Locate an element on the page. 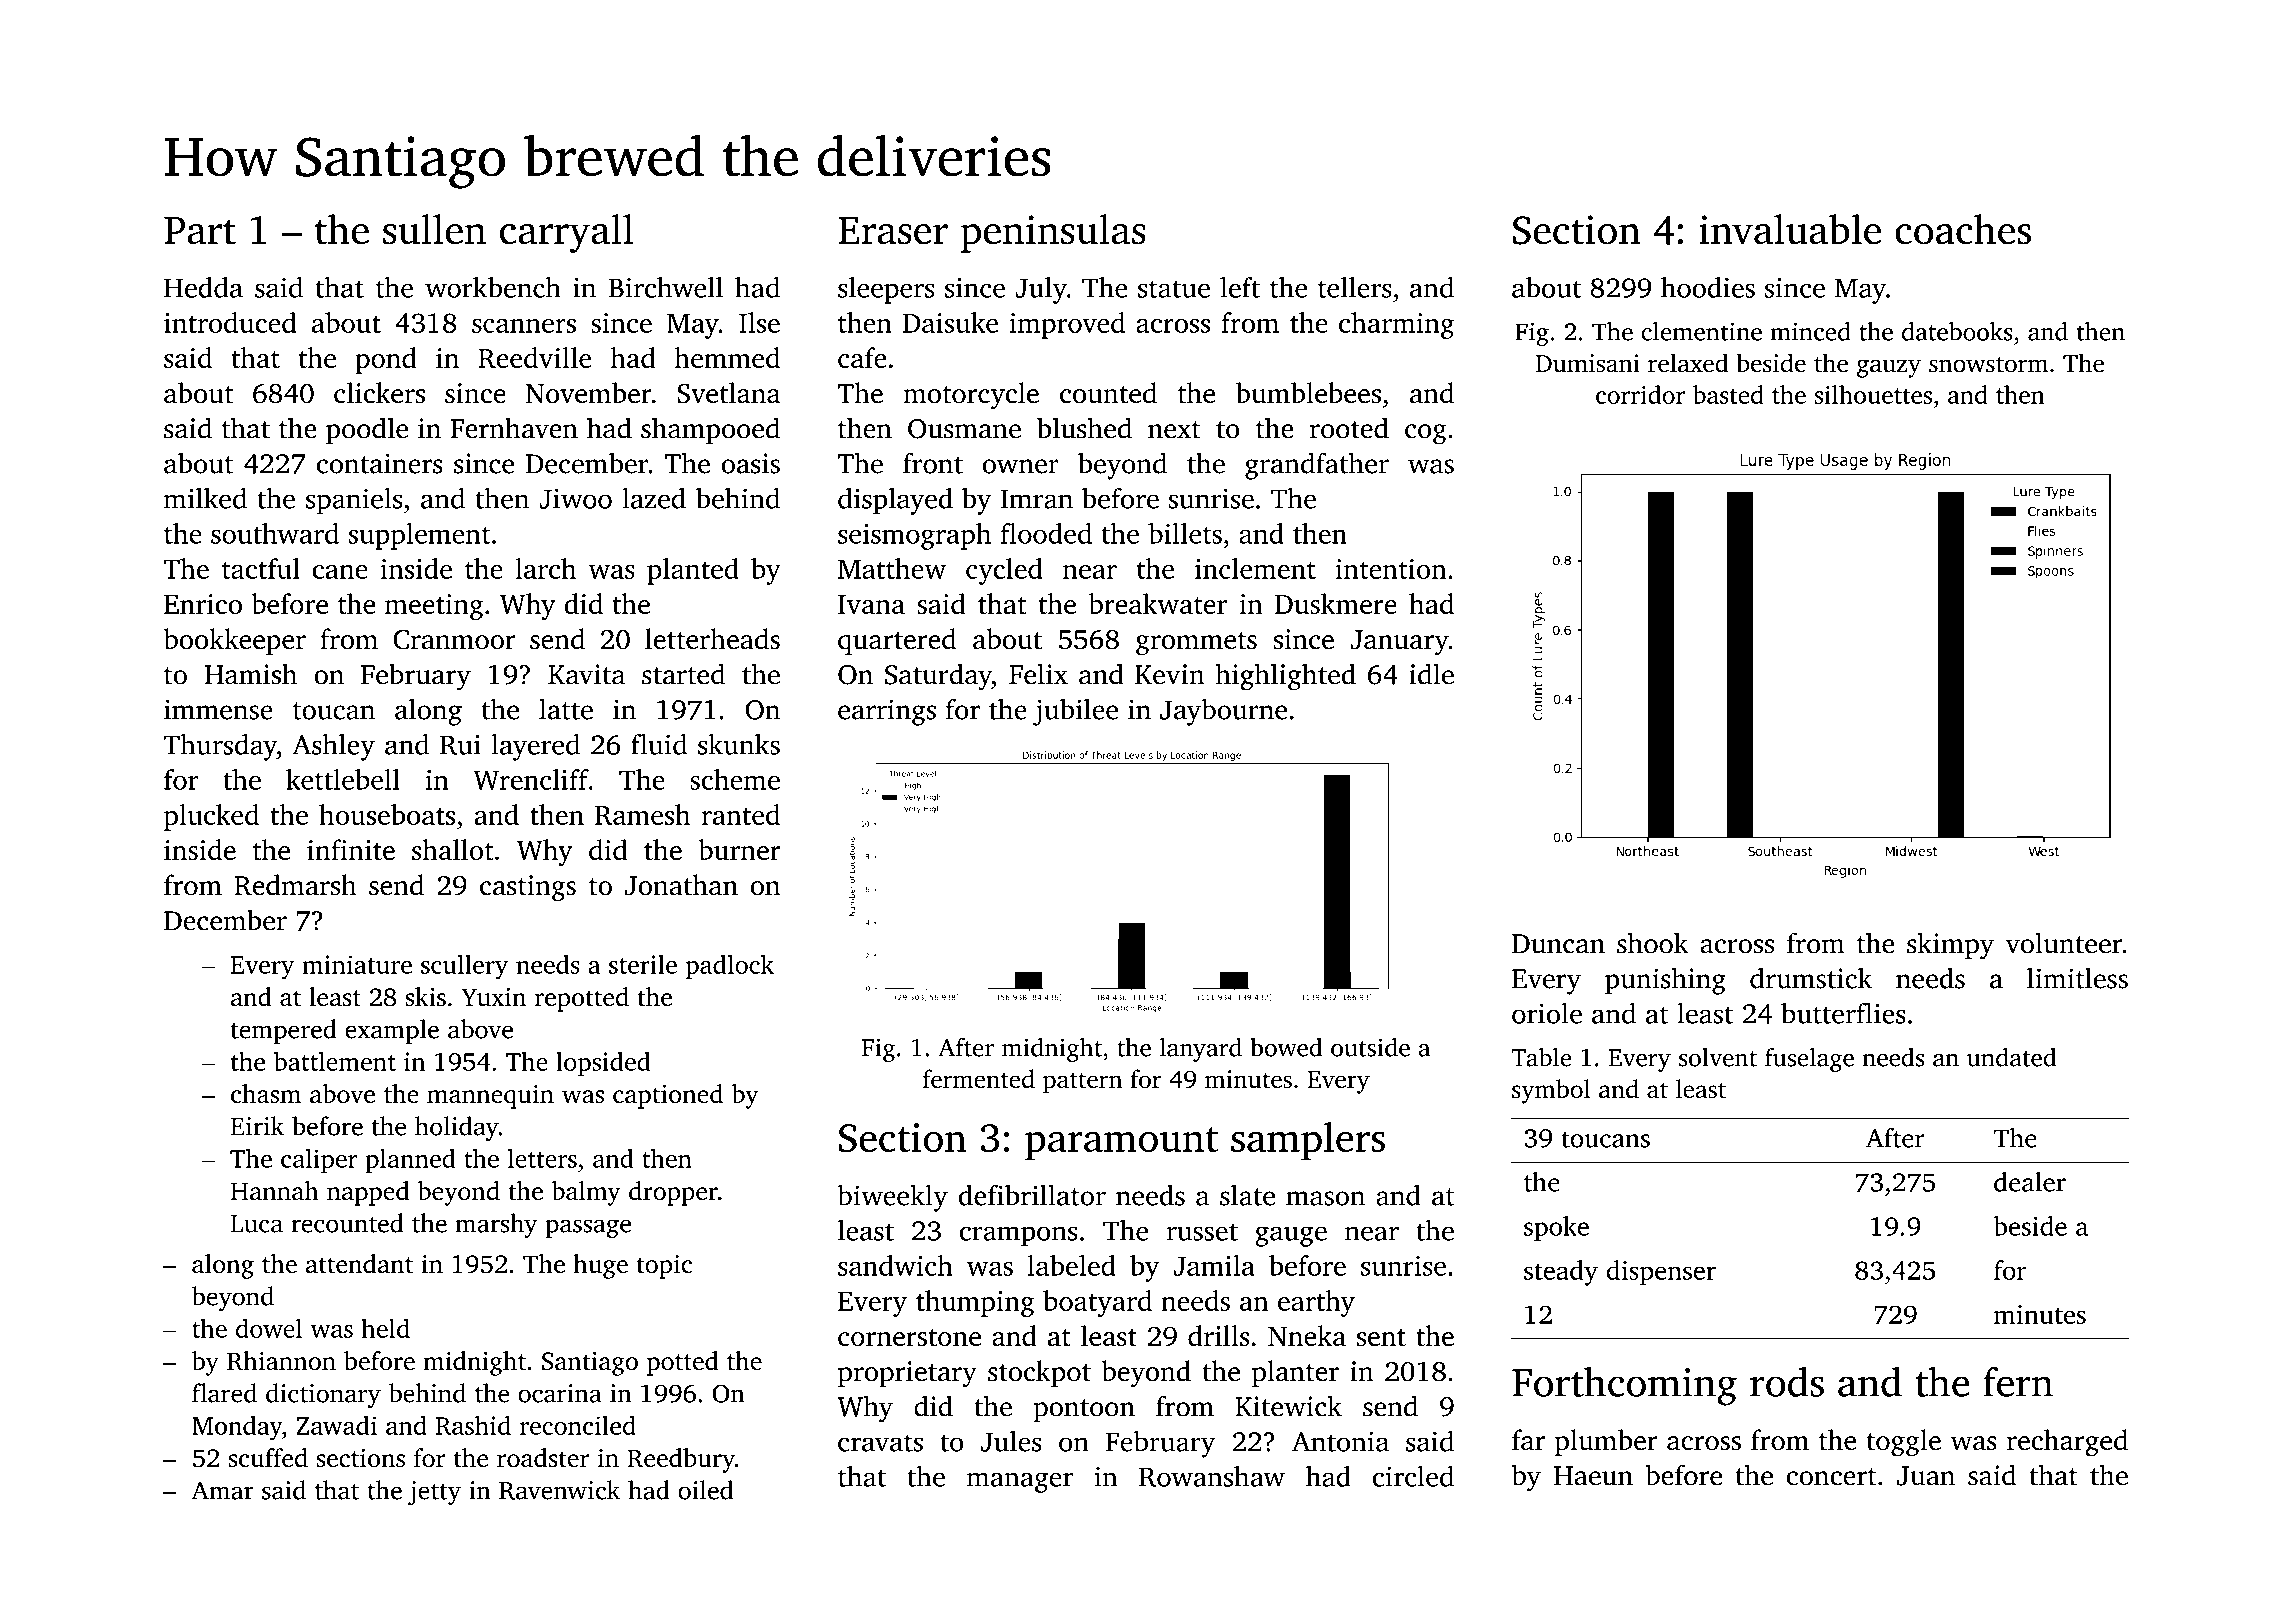 This image has height=1620, width=2292. grandfather is located at coordinates (1317, 466).
